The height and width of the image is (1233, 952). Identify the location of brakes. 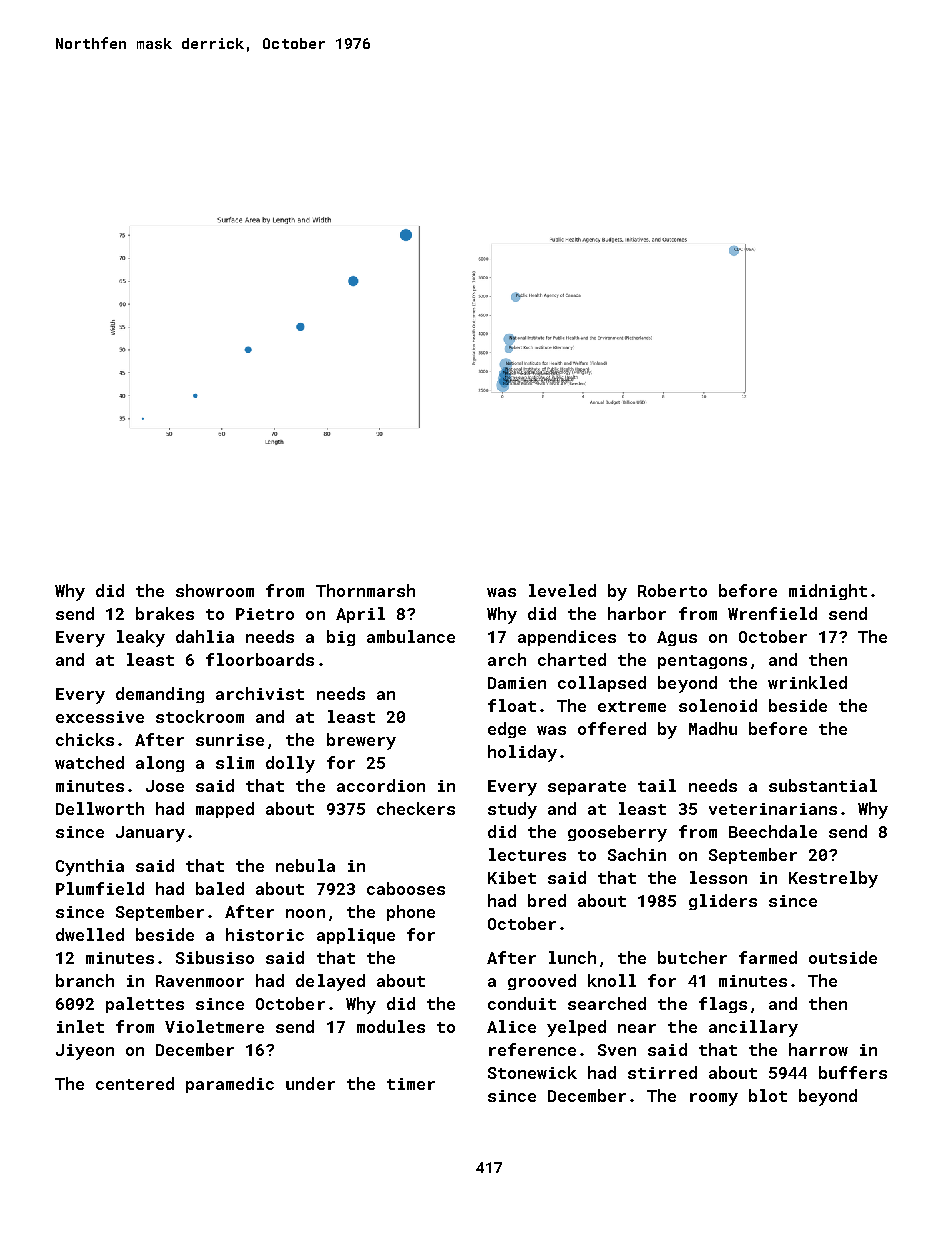
(165, 613).
